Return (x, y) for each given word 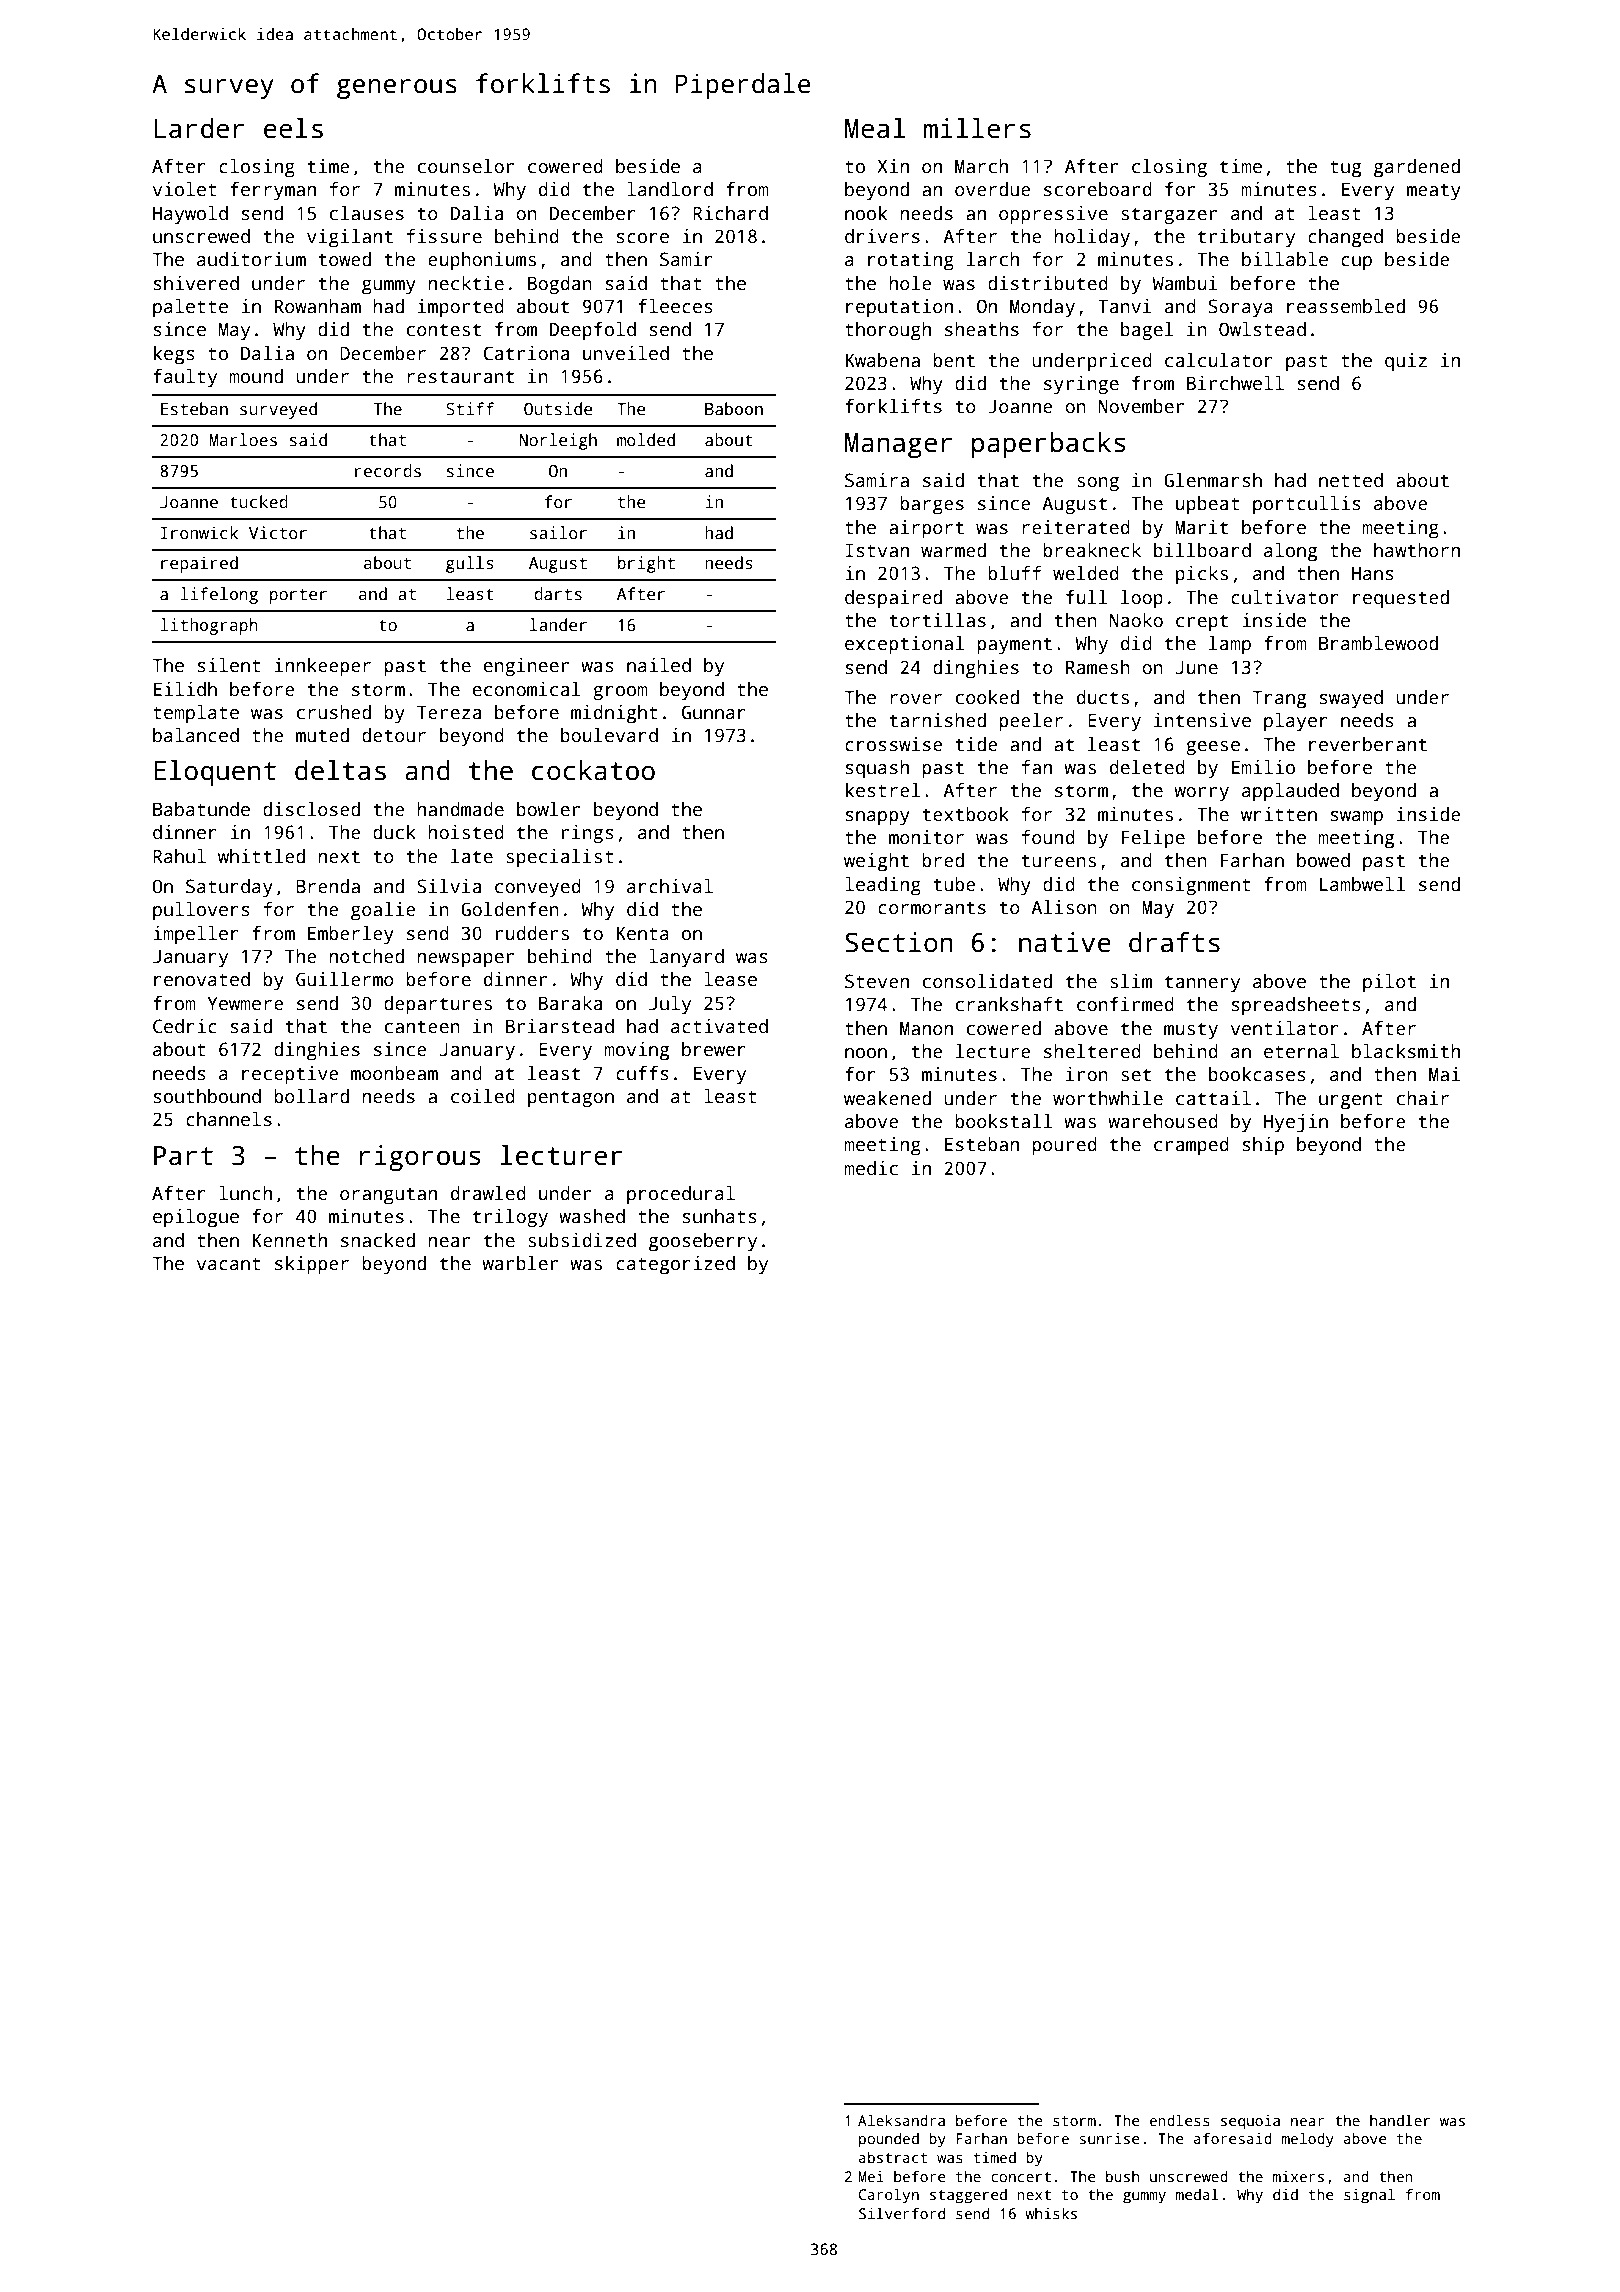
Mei (871, 2176)
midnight (614, 714)
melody (1308, 2140)
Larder (199, 128)
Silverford (902, 2213)
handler (1400, 2120)
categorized (675, 1265)
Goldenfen (510, 909)
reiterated (1076, 527)
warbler (520, 1263)
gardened (1417, 168)
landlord (670, 189)
